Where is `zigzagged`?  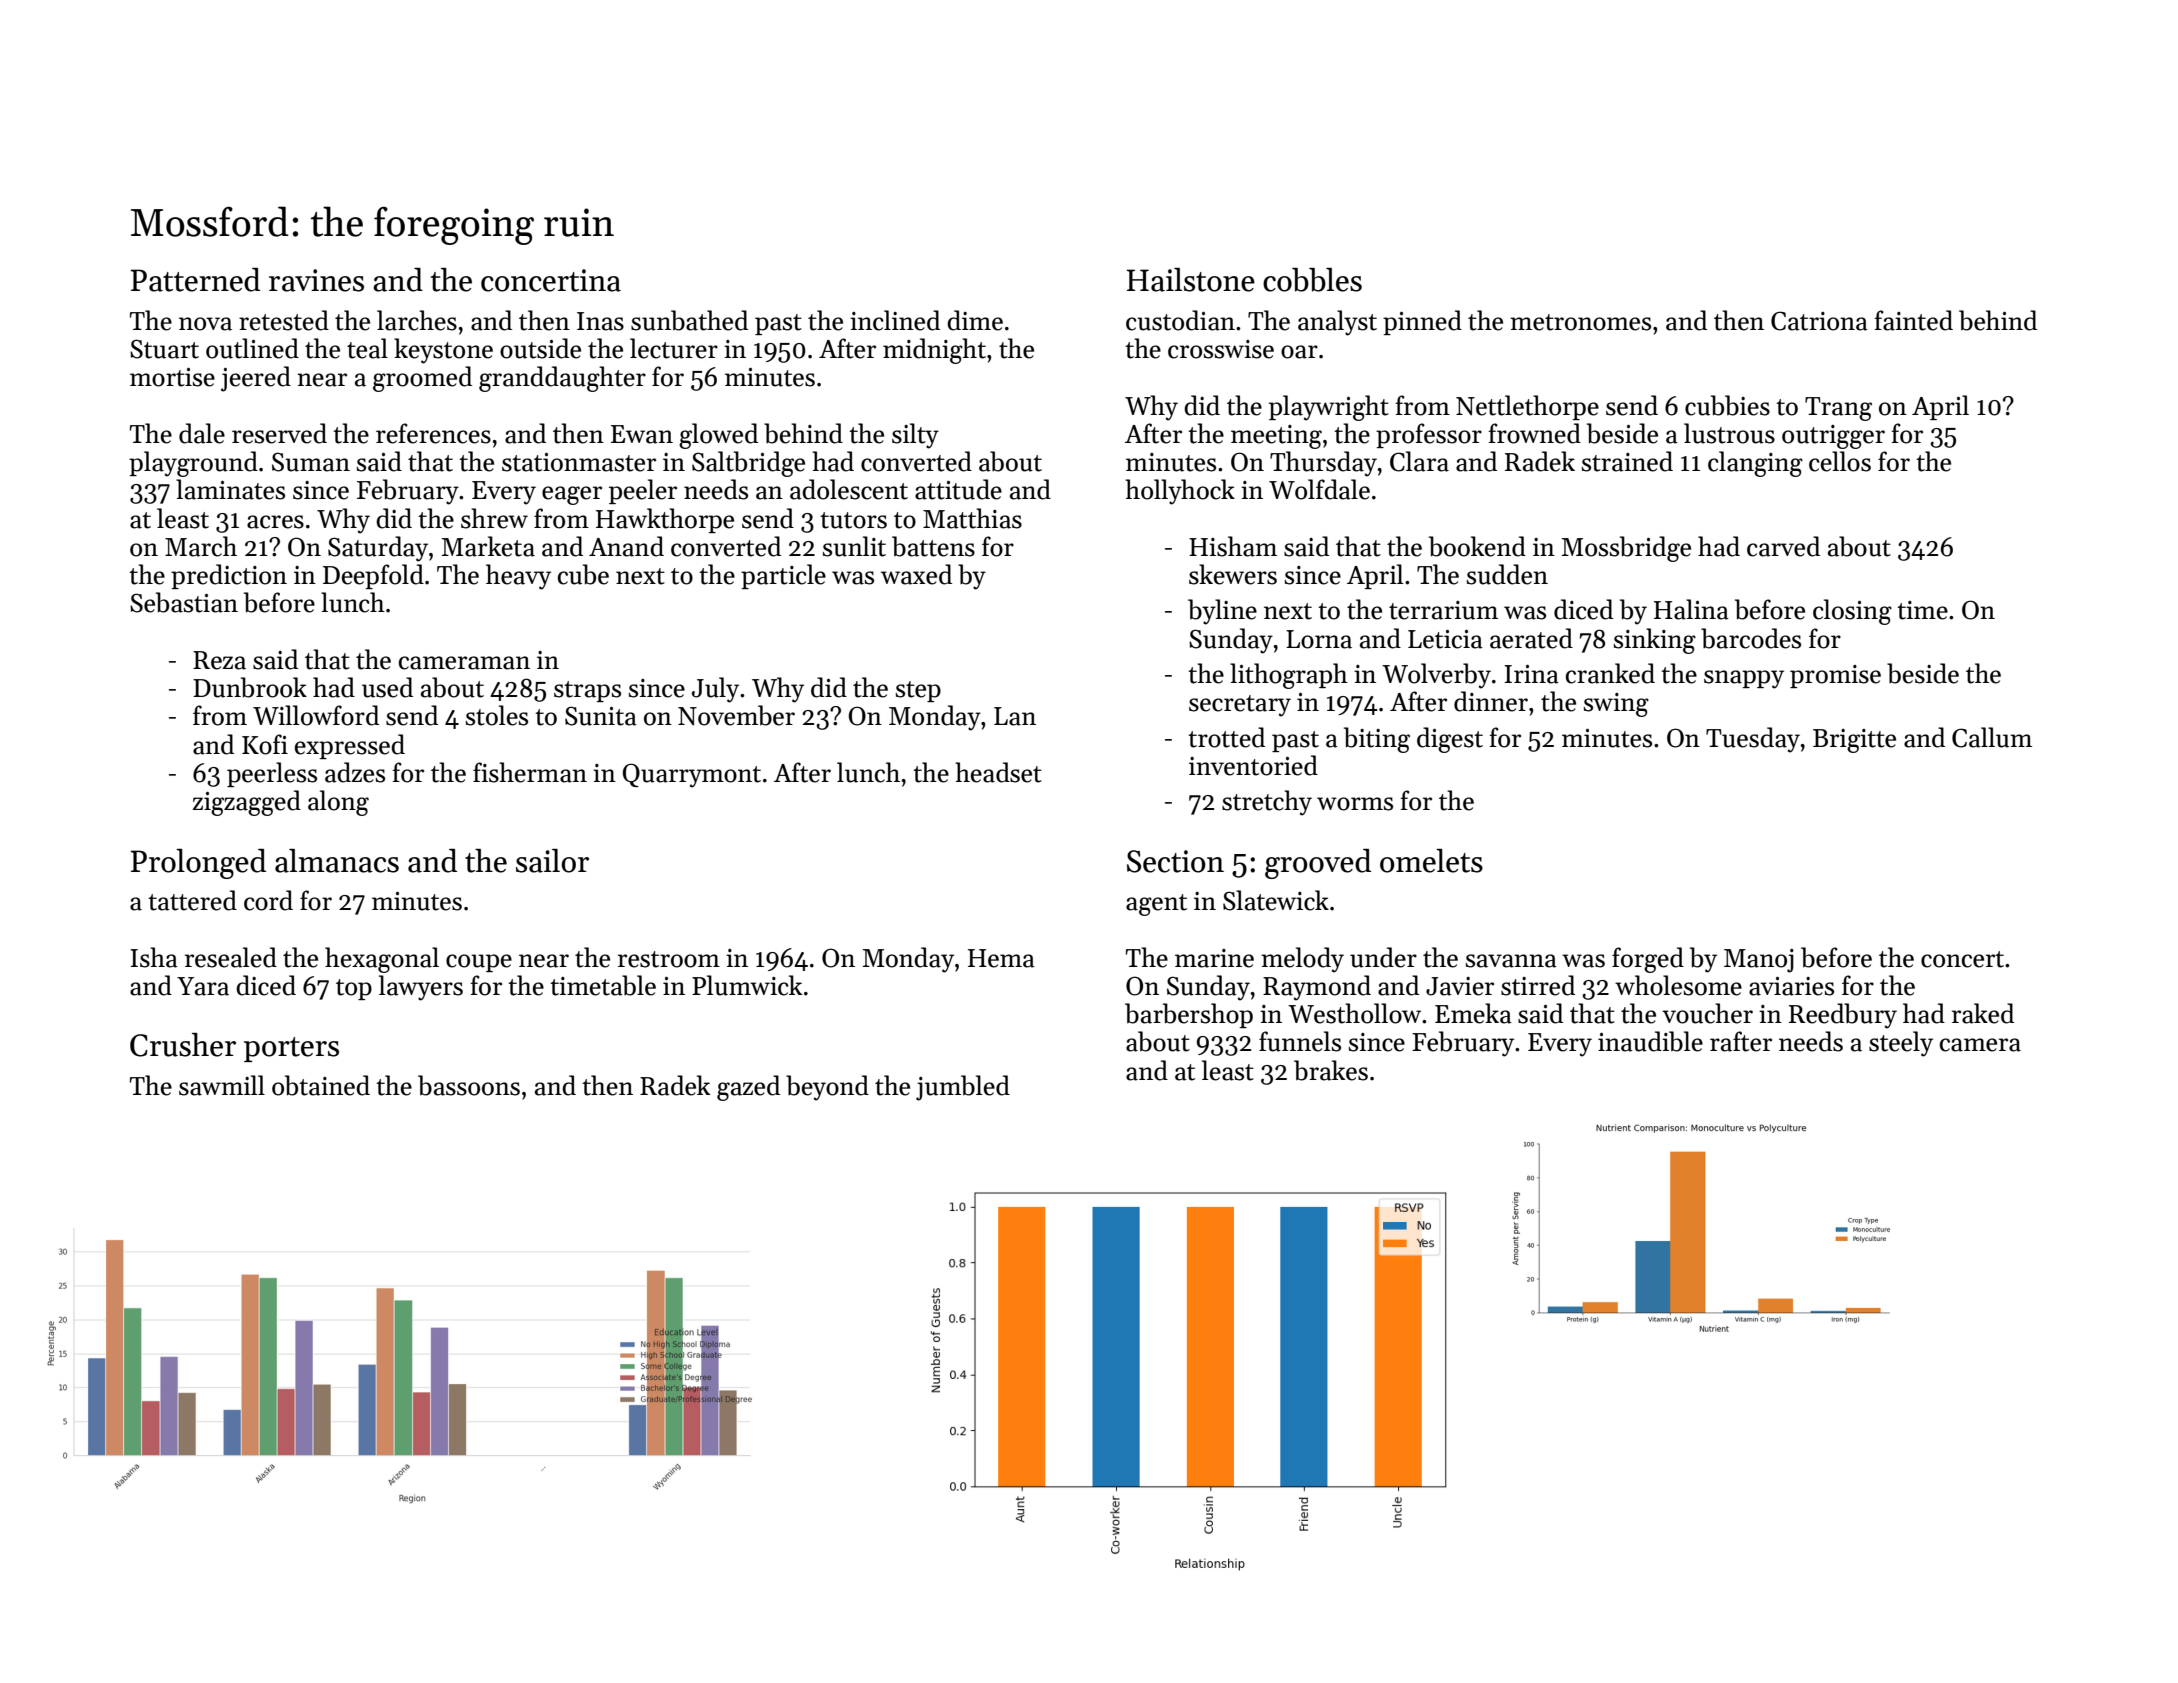
zigzagged is located at coordinates (246, 803).
